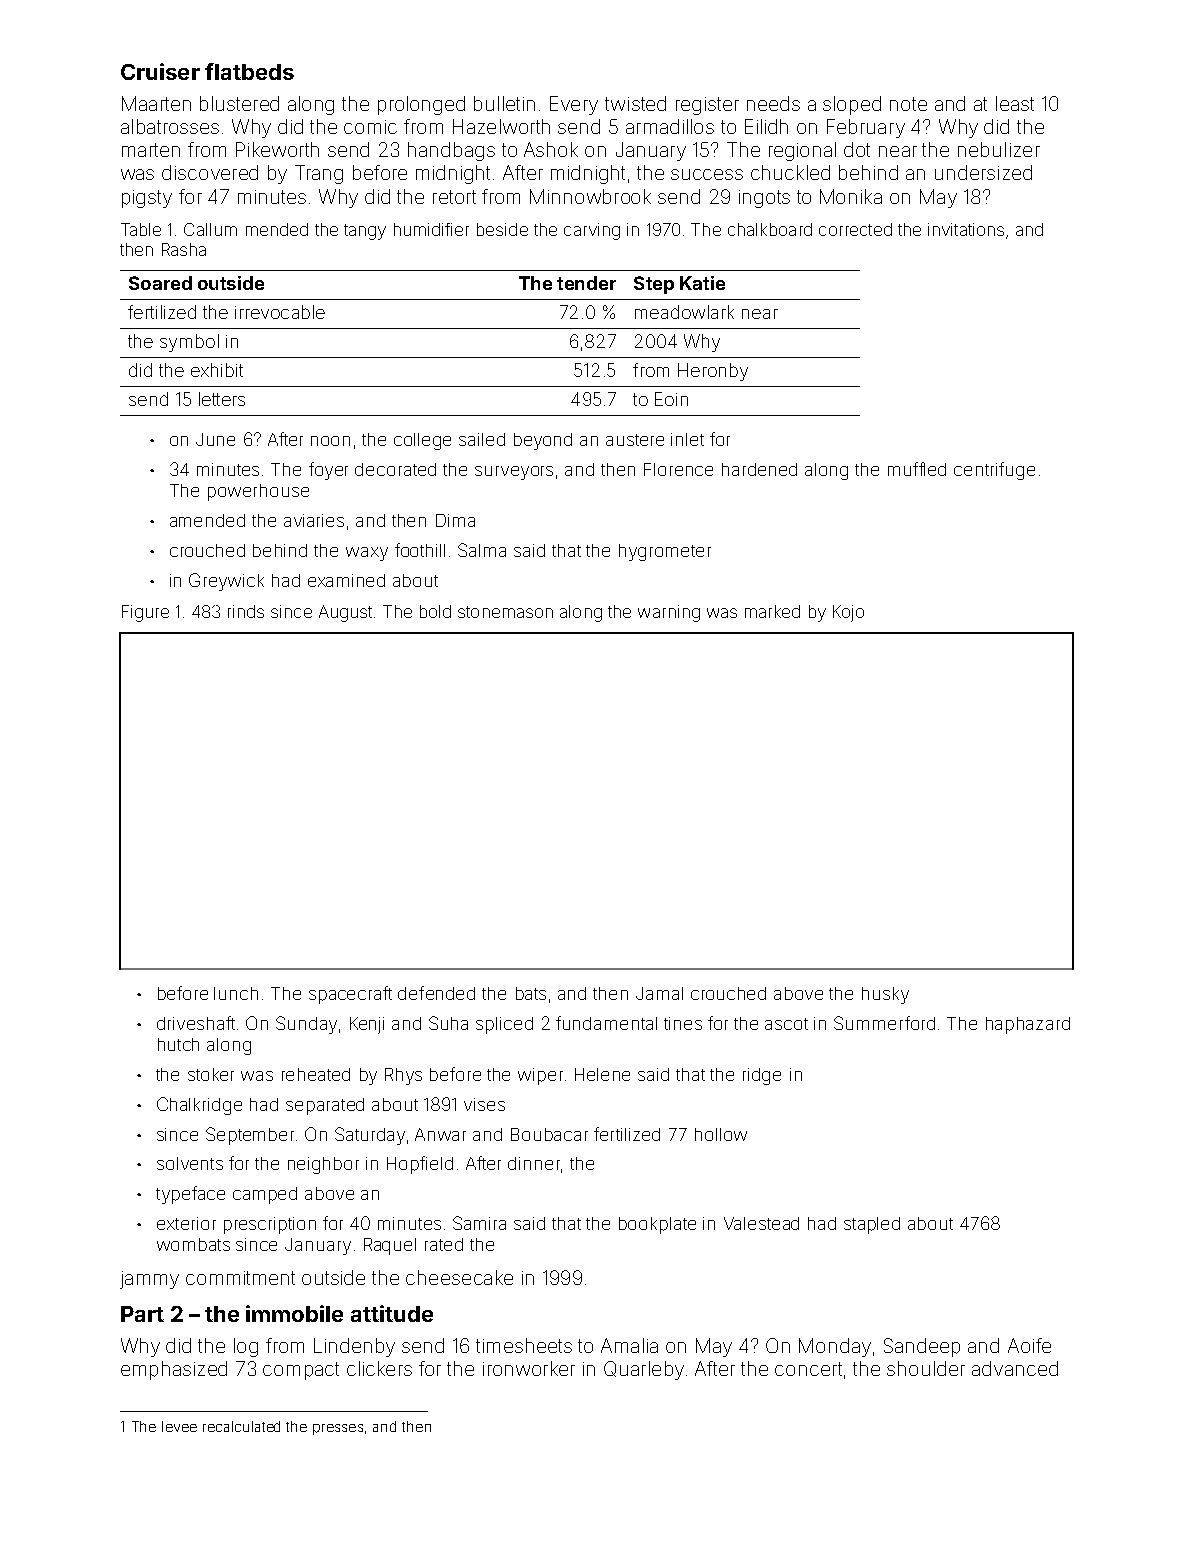 The image size is (1193, 1544). What do you see at coordinates (504, 103) in the screenshot?
I see `bulletin` at bounding box center [504, 103].
